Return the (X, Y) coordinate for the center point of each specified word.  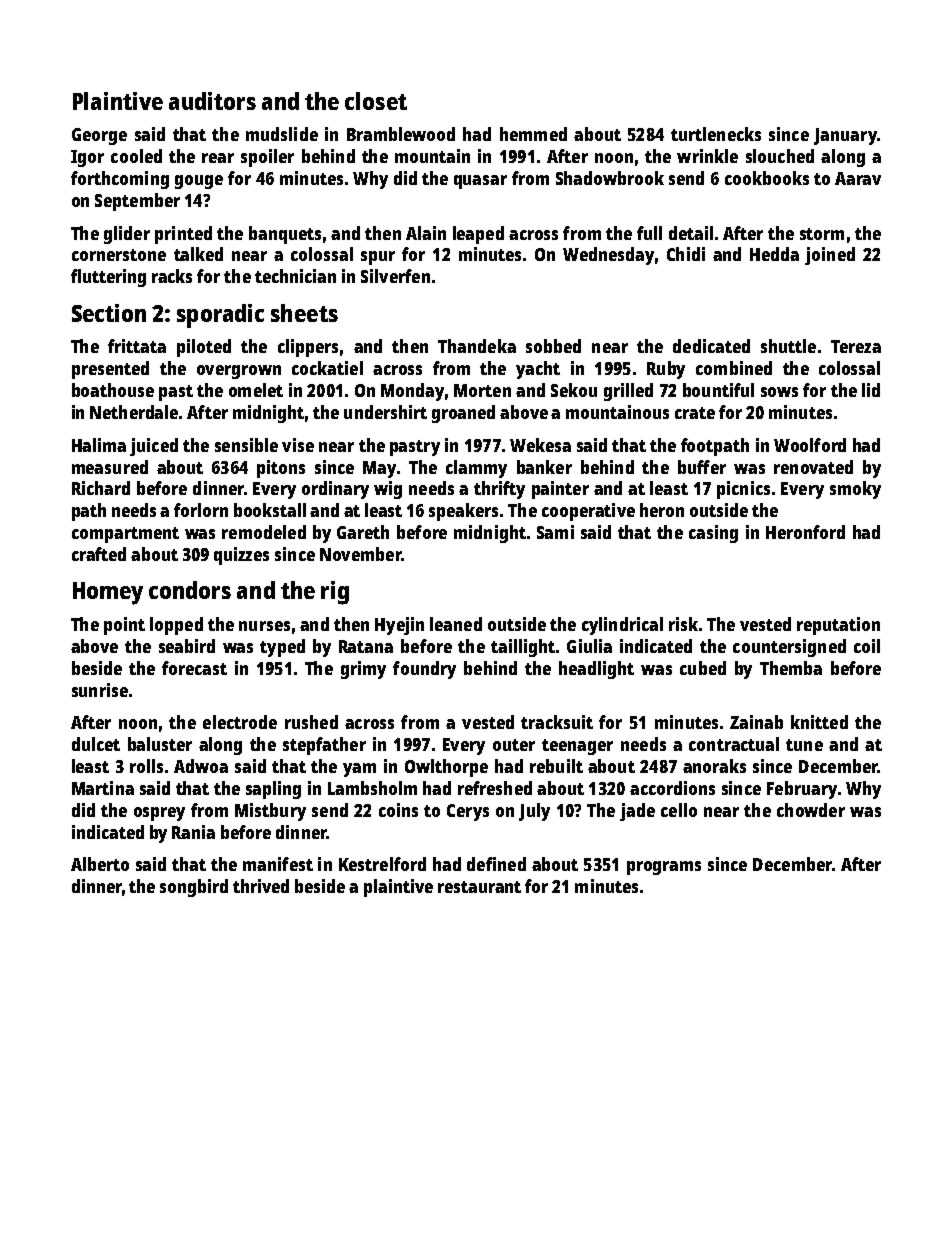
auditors (212, 101)
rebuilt (556, 766)
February (802, 790)
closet (376, 101)
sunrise (100, 690)
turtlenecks (716, 134)
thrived (261, 886)
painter (560, 490)
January (845, 136)
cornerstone (119, 255)
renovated (813, 467)
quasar (480, 182)
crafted (99, 554)
